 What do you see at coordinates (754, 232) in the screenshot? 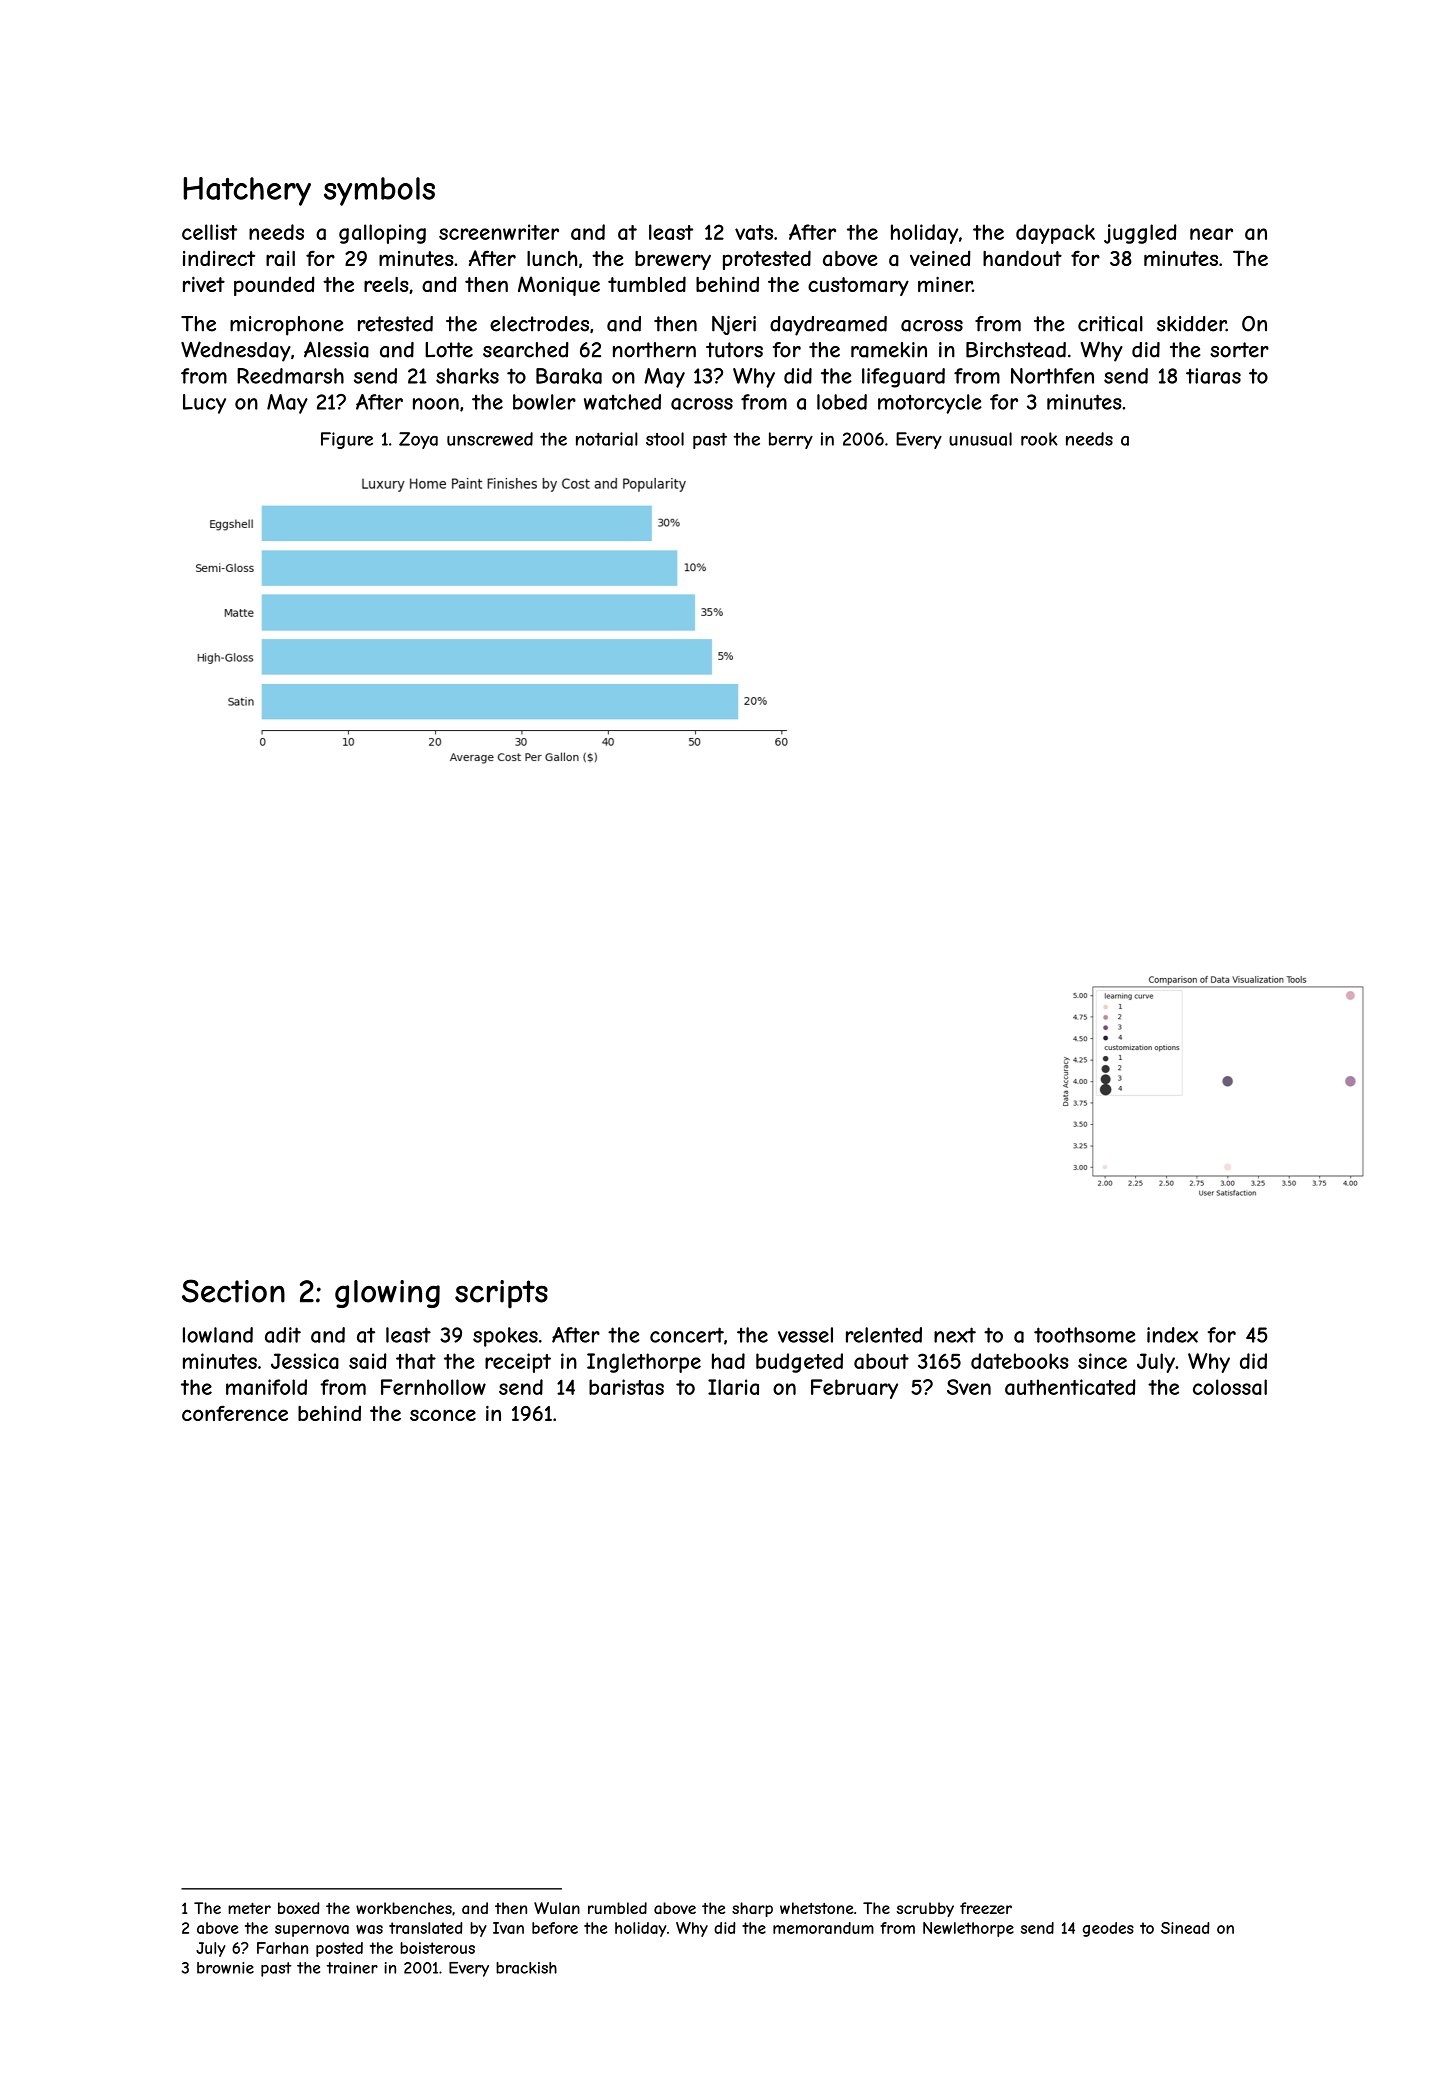
I see `vats` at bounding box center [754, 232].
